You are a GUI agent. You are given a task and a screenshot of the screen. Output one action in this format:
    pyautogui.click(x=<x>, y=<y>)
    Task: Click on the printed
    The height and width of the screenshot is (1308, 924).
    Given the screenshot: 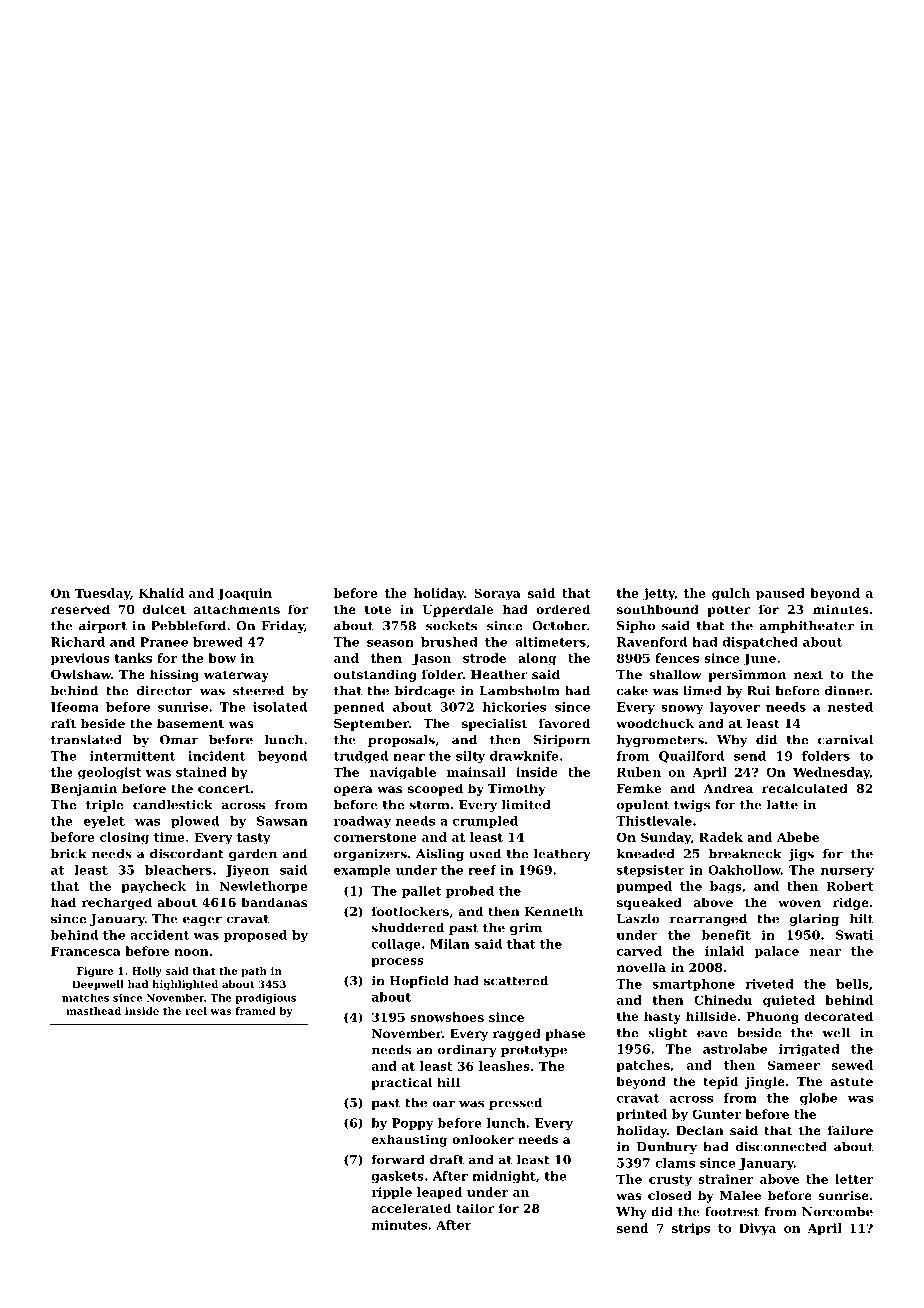 What is the action you would take?
    pyautogui.click(x=641, y=1115)
